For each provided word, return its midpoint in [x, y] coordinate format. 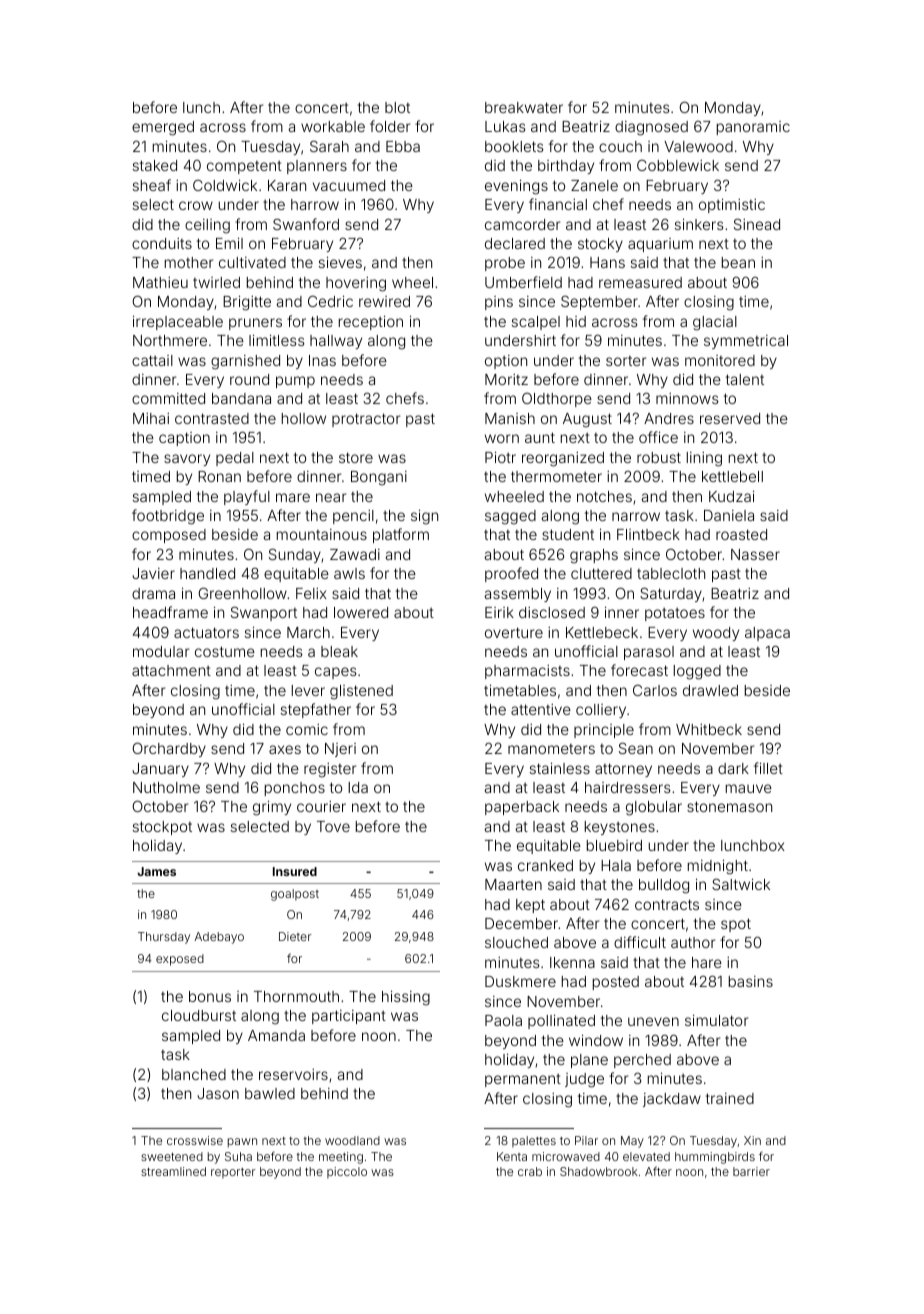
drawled [710, 690]
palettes [534, 1141]
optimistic [732, 206]
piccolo [347, 1172]
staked [155, 165]
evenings [516, 187]
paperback [522, 808]
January [160, 770]
